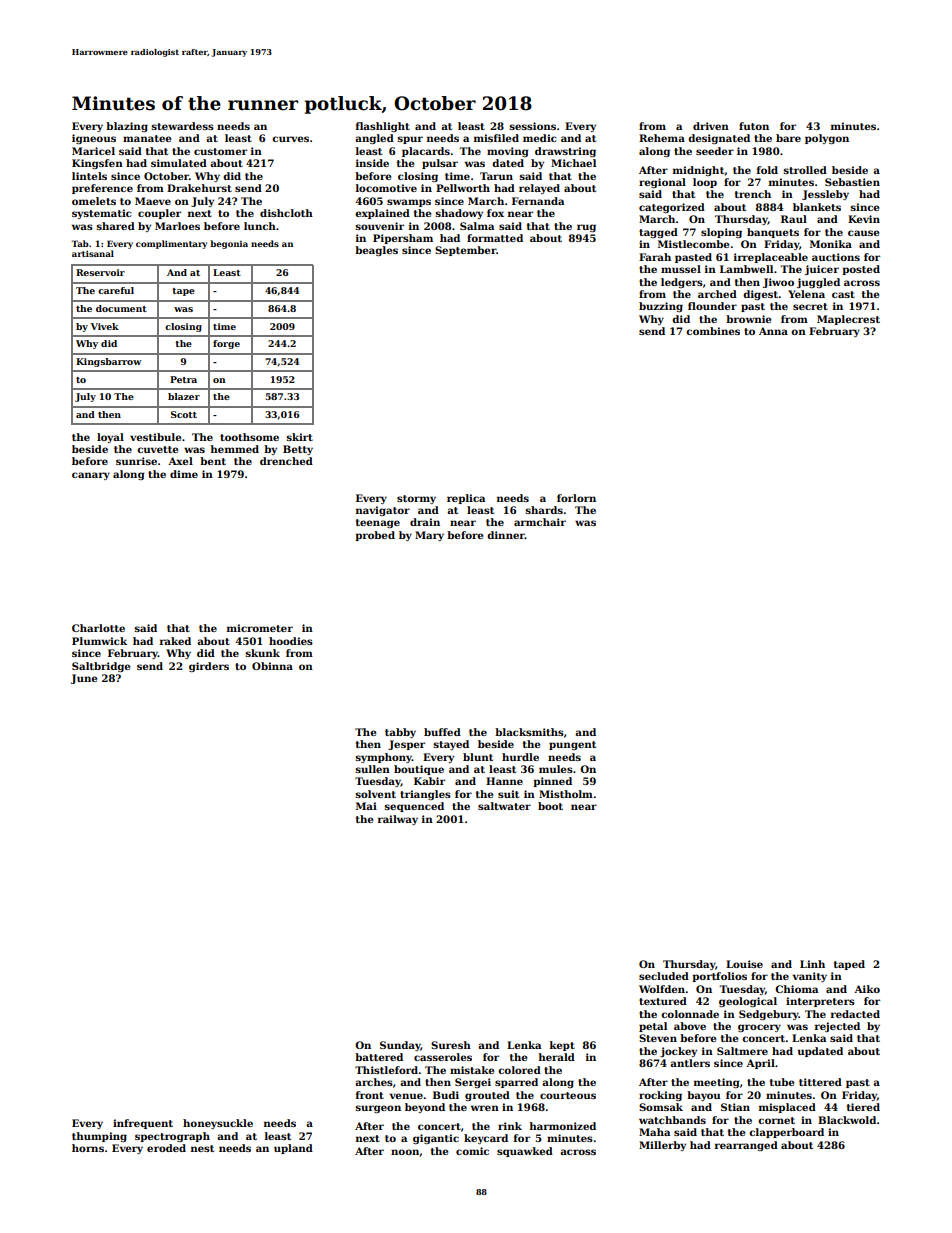  Describe the element at coordinates (529, 732) in the image. I see `blacksmiths` at that location.
